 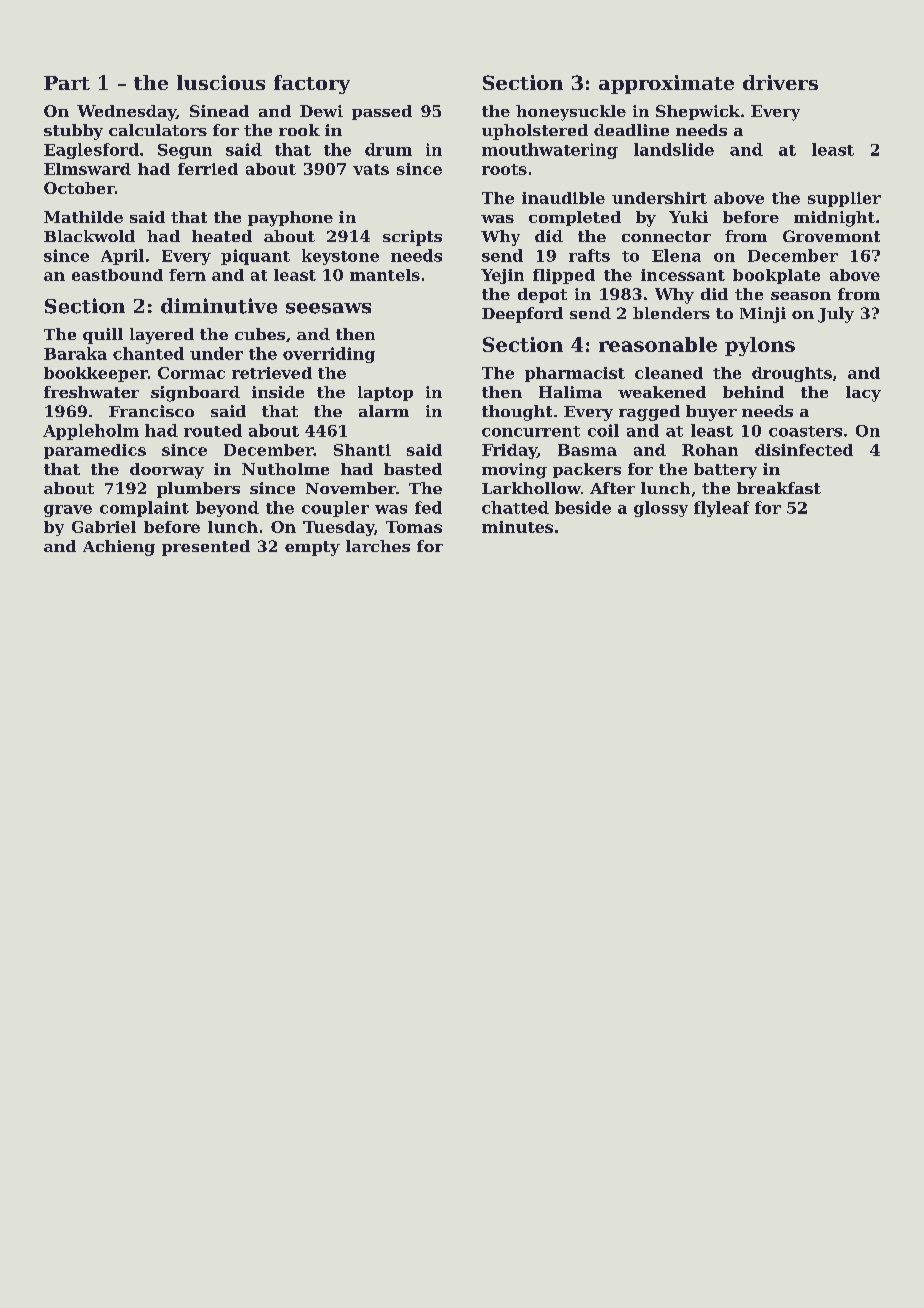 I want to click on Shepwick, so click(x=698, y=112).
